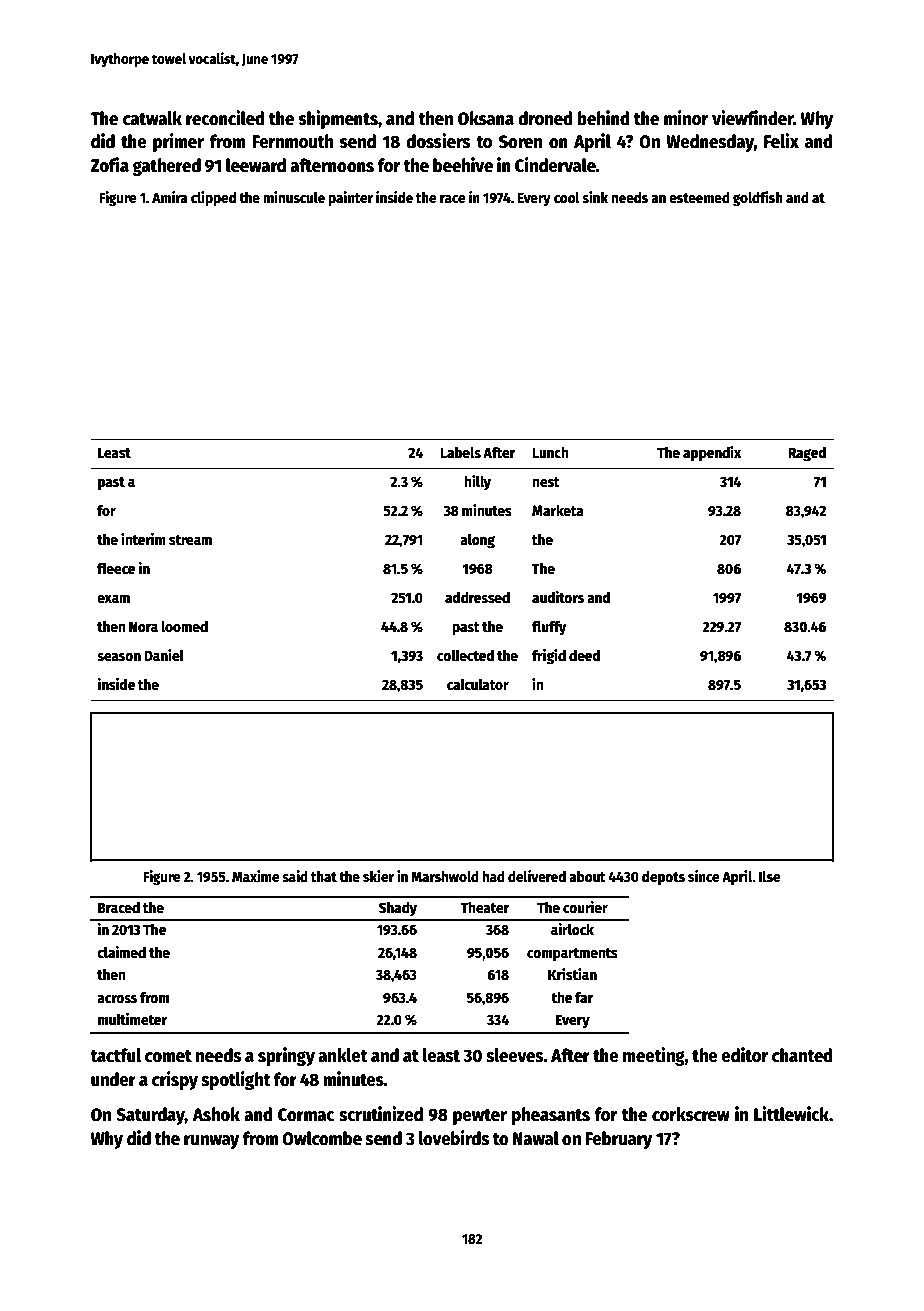 This screenshot has width=924, height=1311. Describe the element at coordinates (286, 1056) in the screenshot. I see `springy` at that location.
